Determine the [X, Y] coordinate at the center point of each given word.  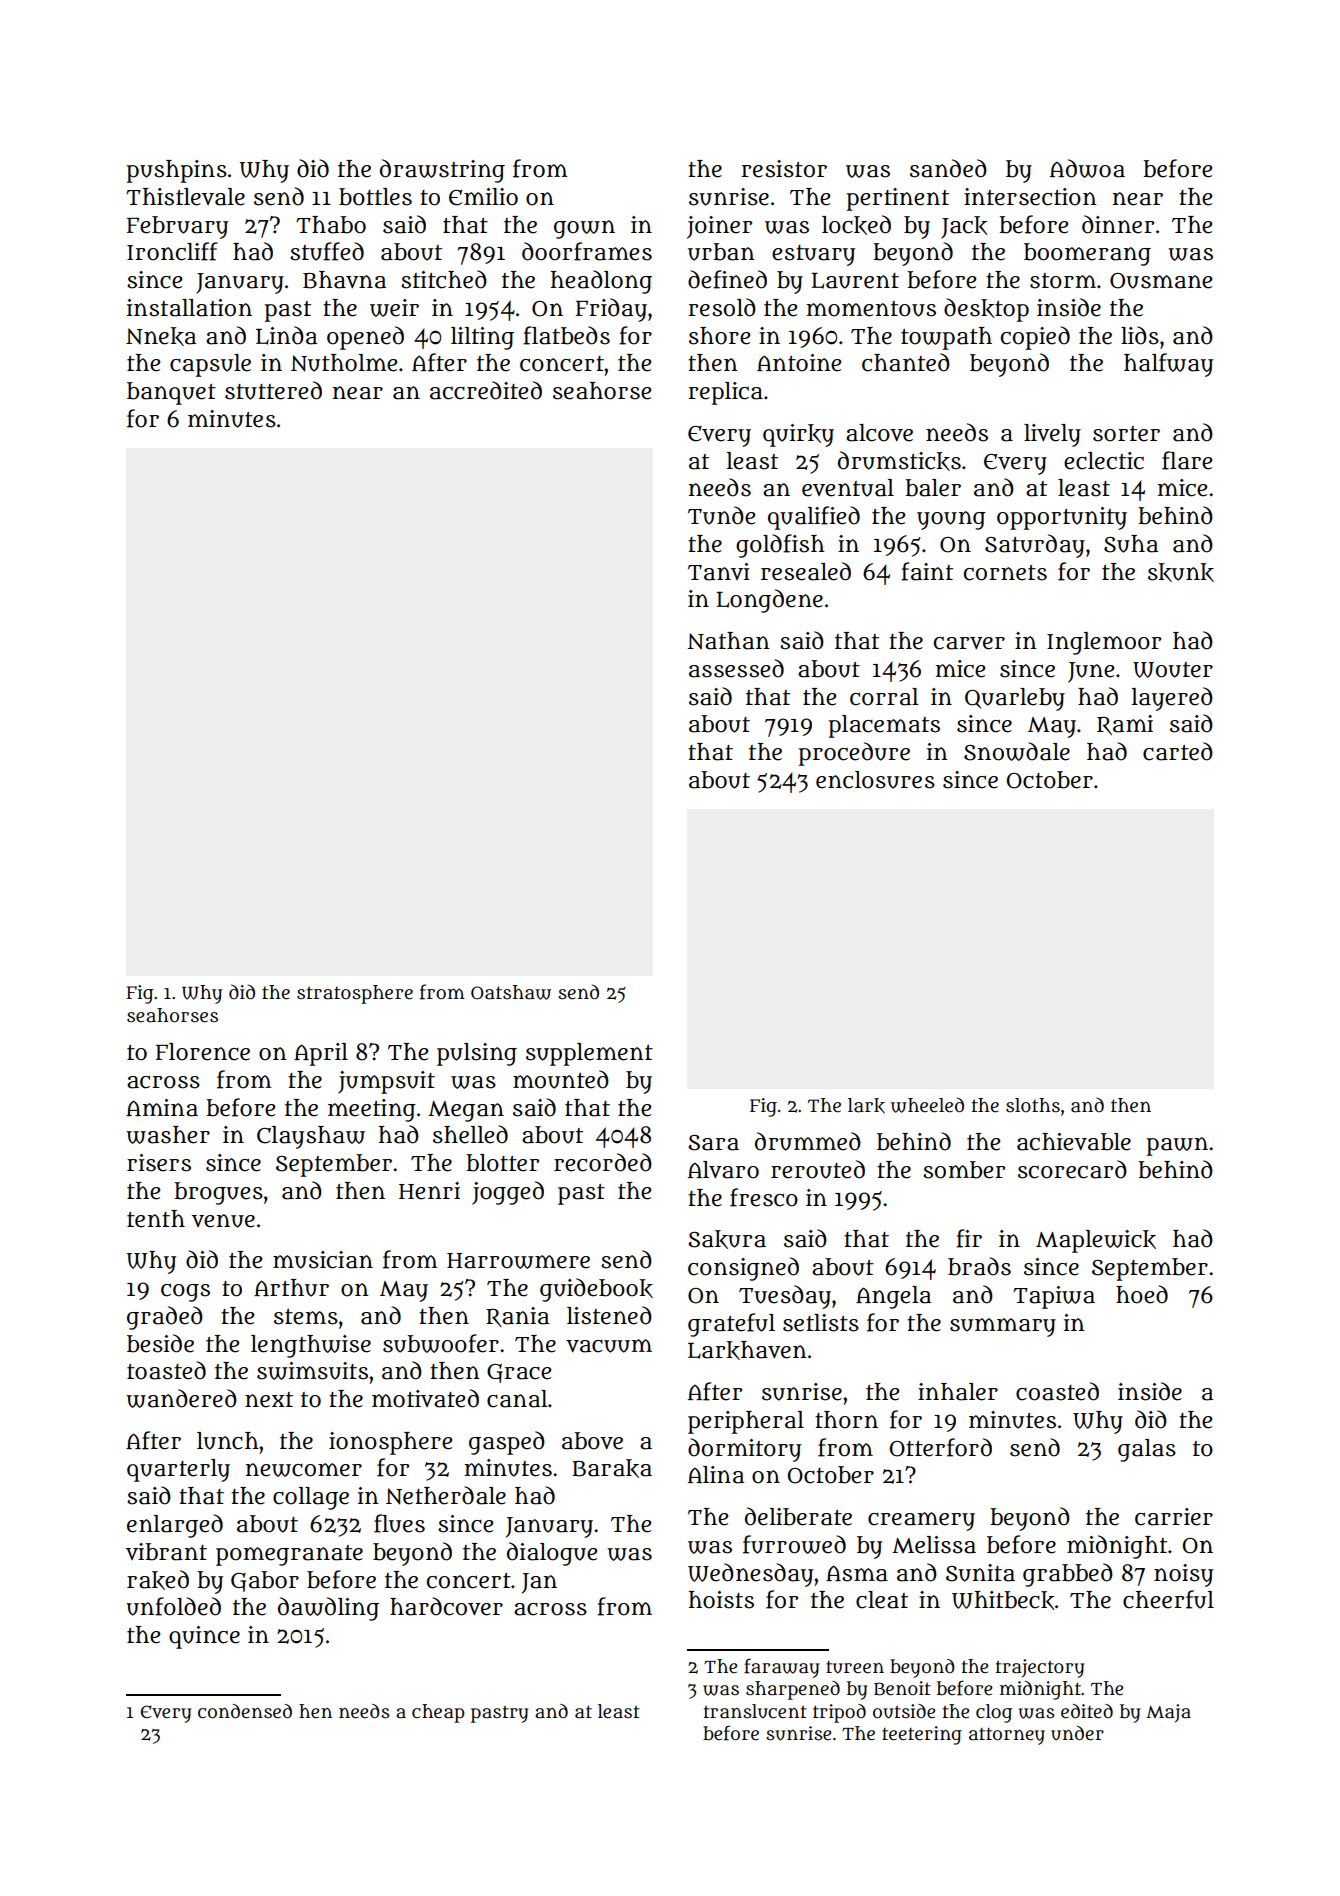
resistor [784, 169]
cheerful [1168, 1599]
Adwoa [1087, 168]
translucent [755, 1711]
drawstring [442, 171]
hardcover [446, 1606]
